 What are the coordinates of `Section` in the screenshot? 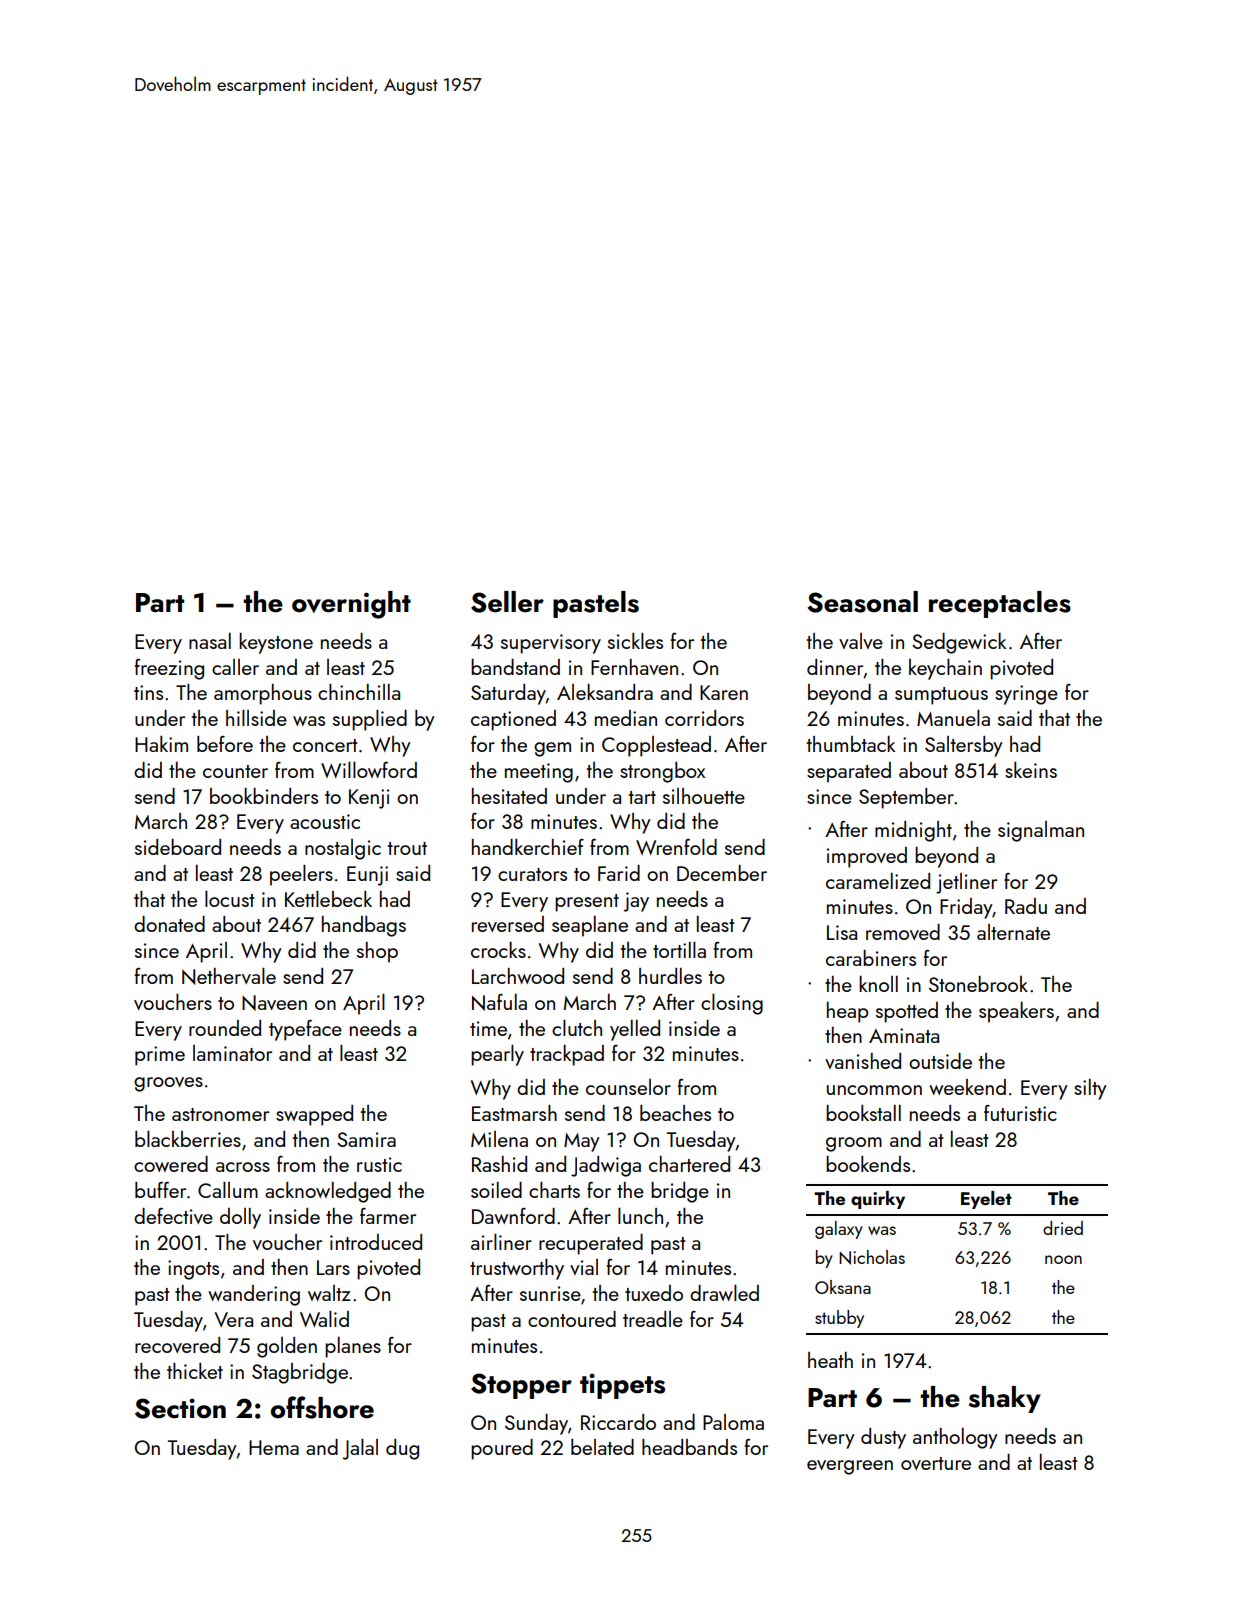 It's located at (180, 1408).
